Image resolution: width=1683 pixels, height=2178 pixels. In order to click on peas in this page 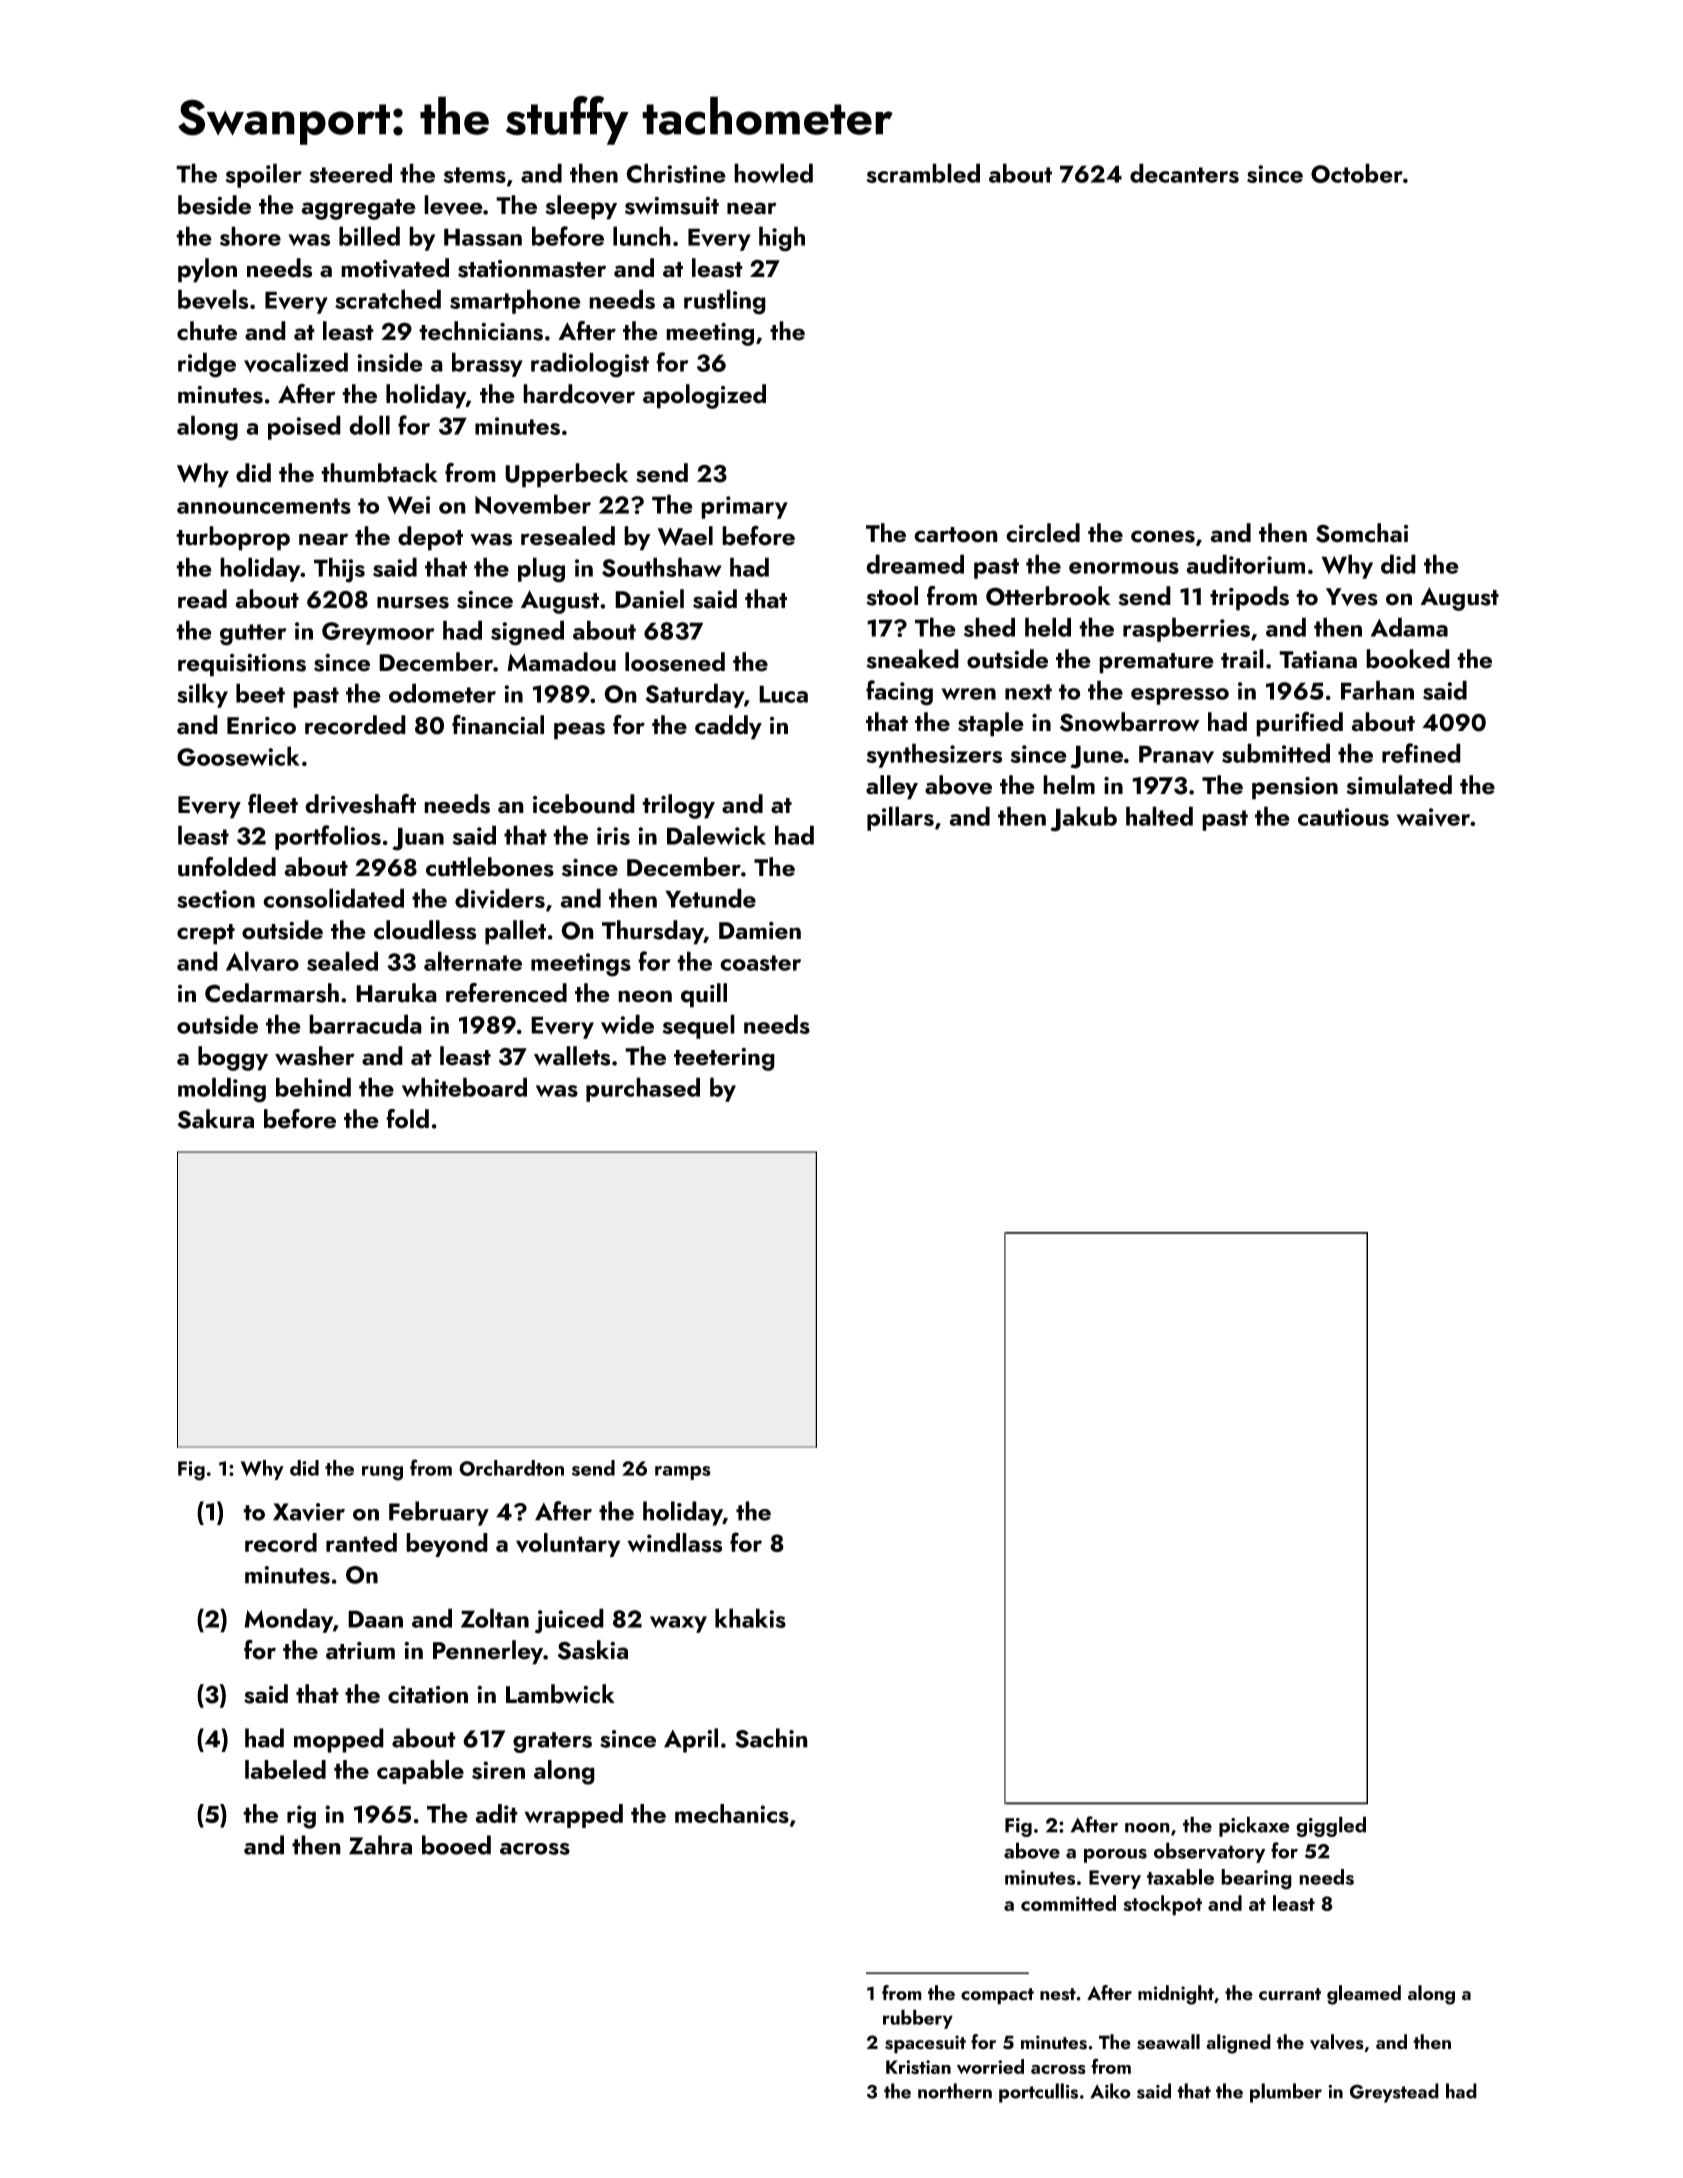, I will do `click(579, 731)`.
